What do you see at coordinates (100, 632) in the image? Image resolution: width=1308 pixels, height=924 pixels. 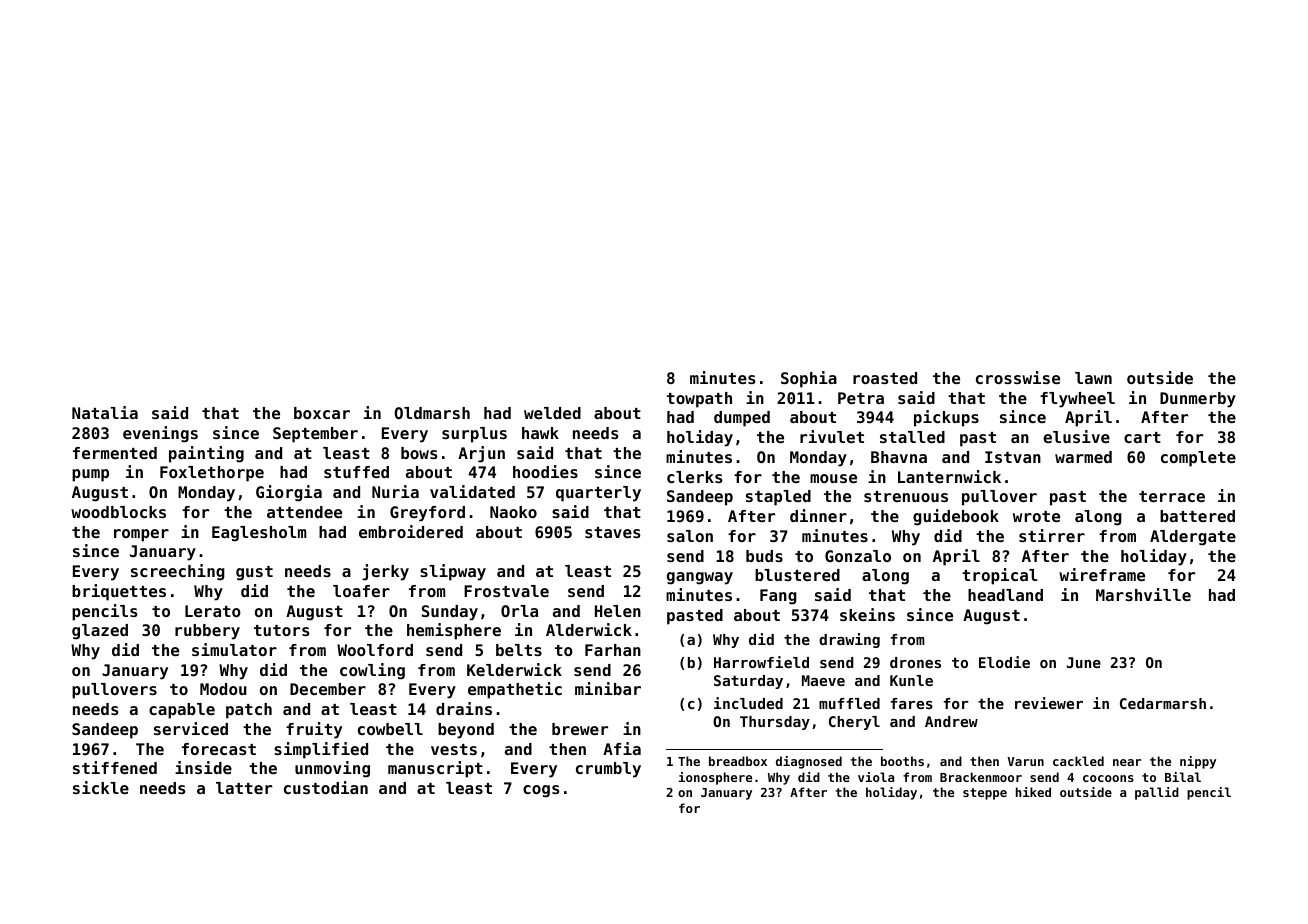 I see `glazed` at bounding box center [100, 632].
